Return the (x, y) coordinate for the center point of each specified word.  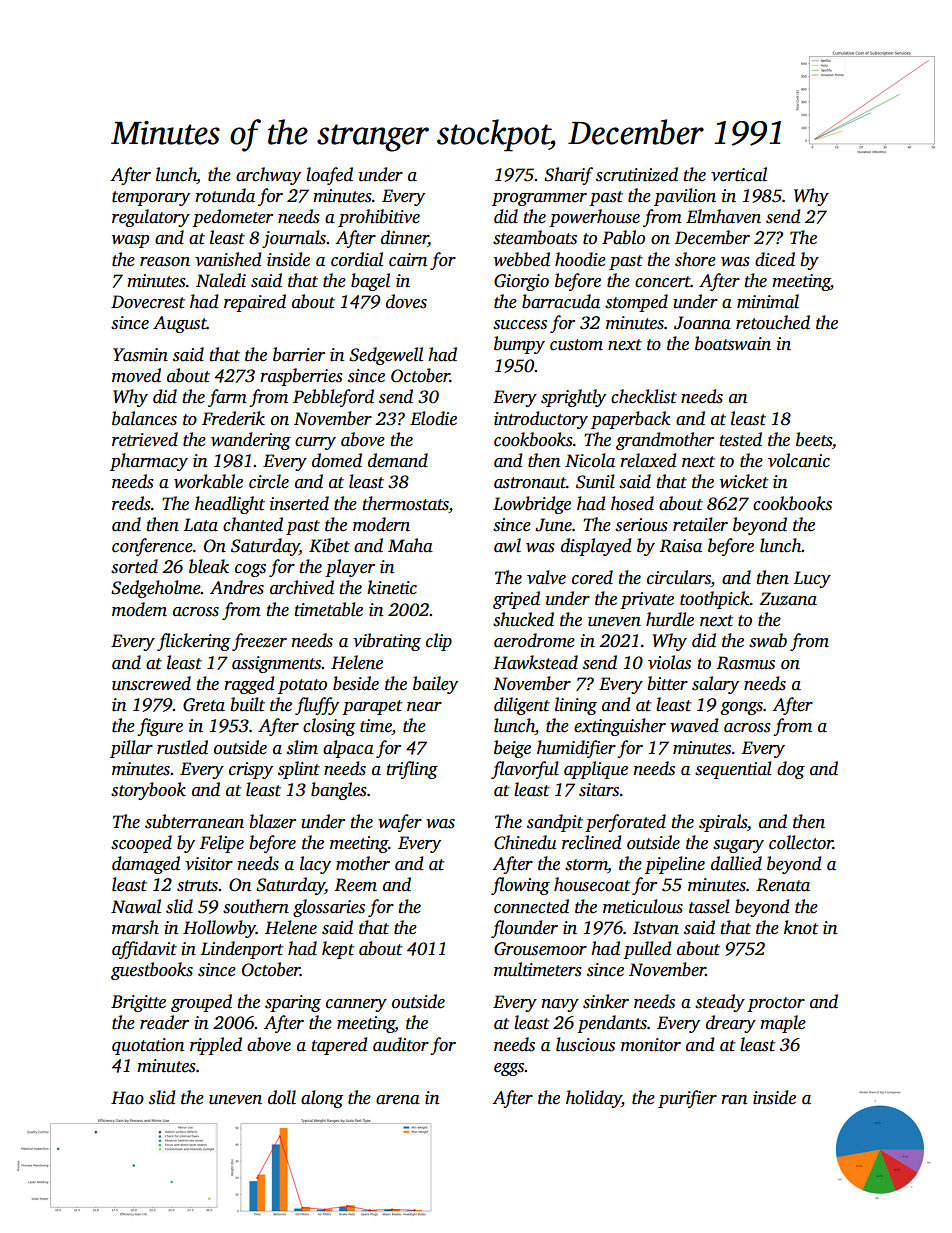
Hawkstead (535, 662)
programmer (539, 199)
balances (144, 418)
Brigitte (138, 1003)
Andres (237, 587)
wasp (130, 241)
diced (775, 259)
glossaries (329, 908)
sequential (733, 770)
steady (720, 1003)
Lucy (812, 579)
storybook (148, 791)
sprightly (573, 398)
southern (256, 906)
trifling (412, 770)
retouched (773, 322)
